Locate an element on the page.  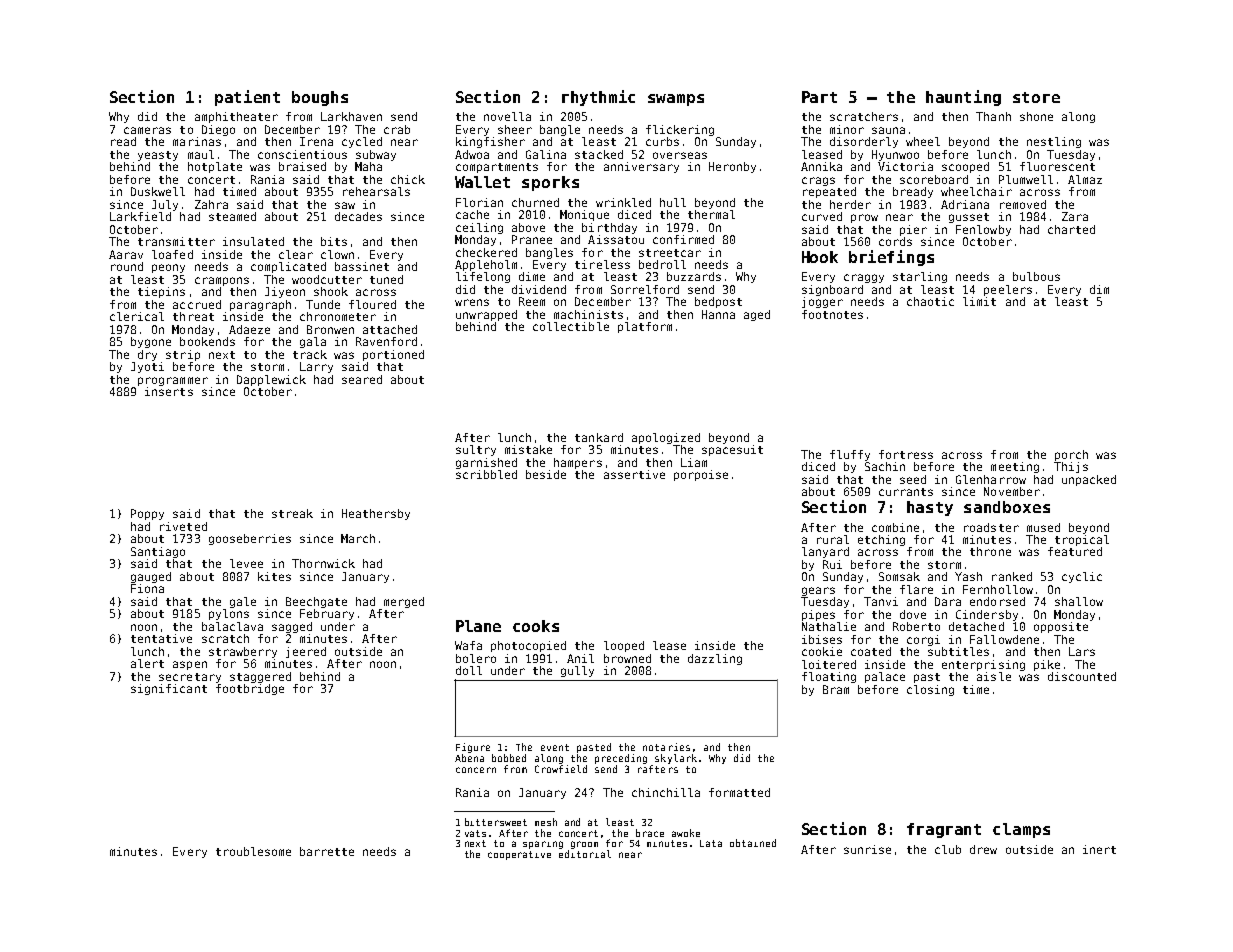
assertive is located at coordinates (634, 474).
